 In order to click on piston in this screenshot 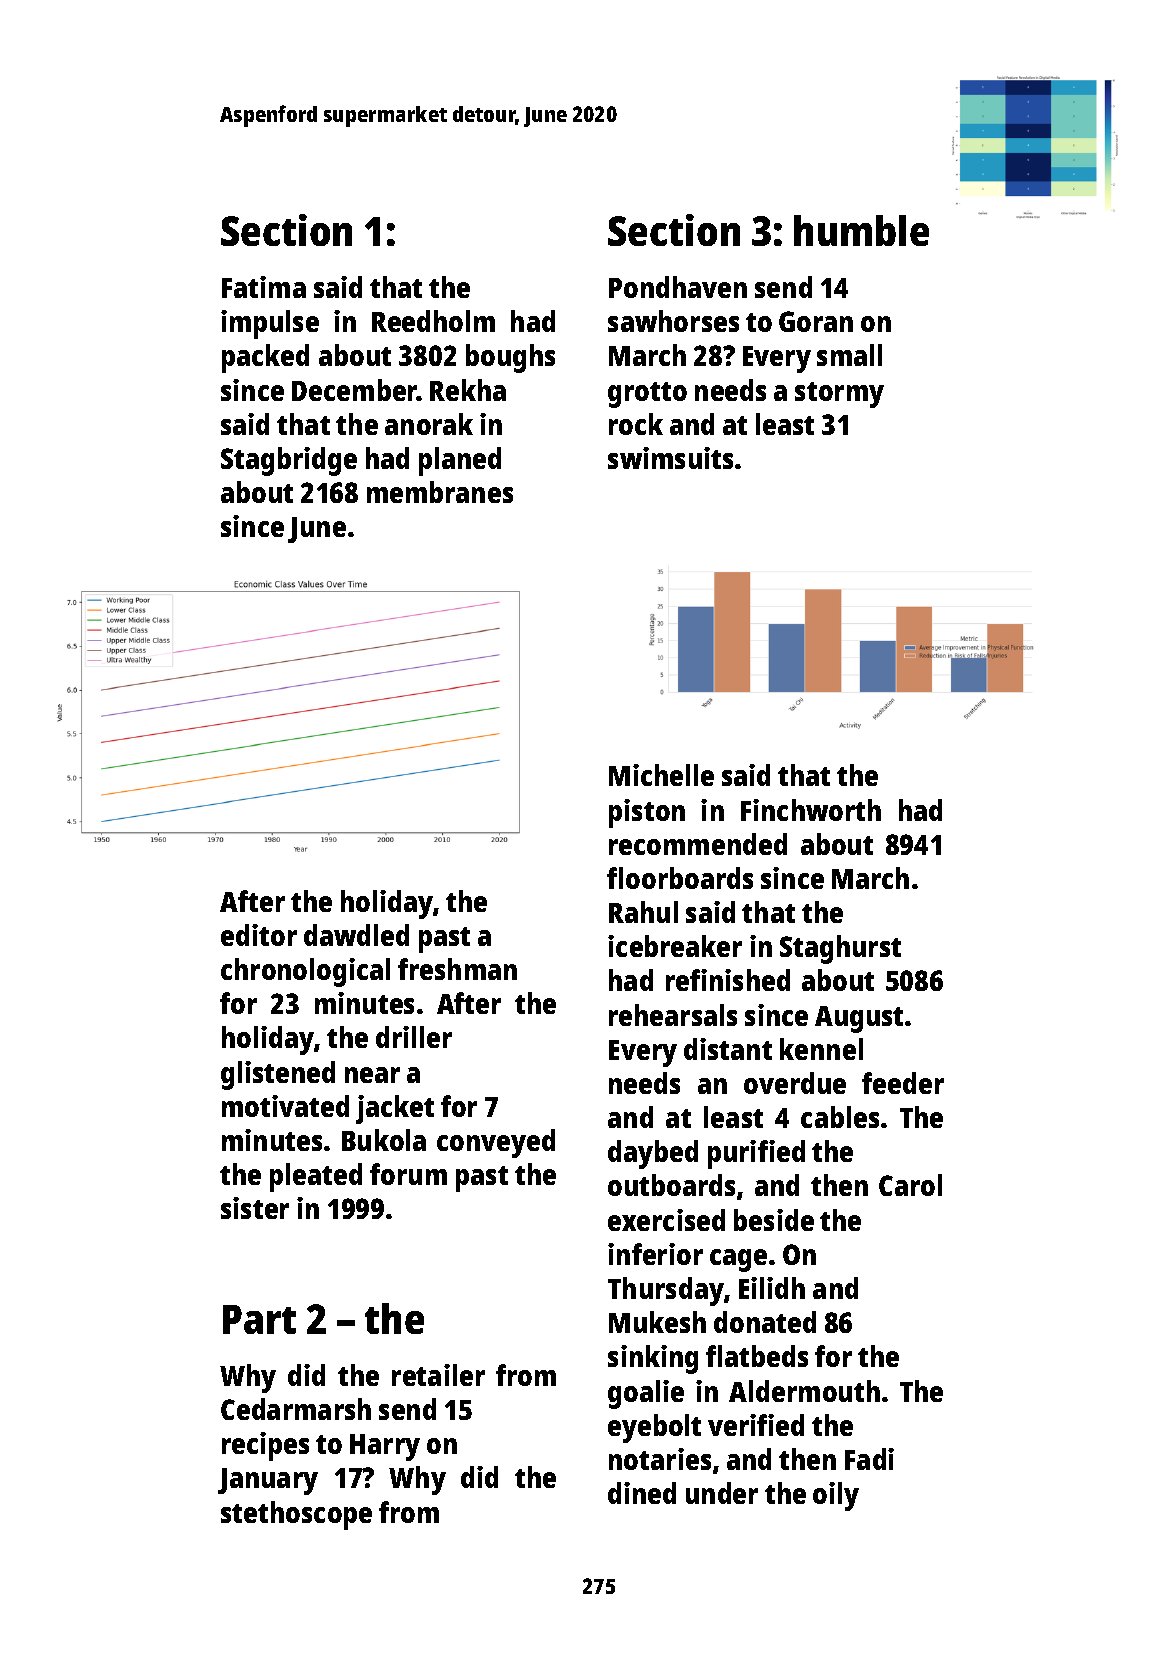, I will do `click(647, 813)`.
